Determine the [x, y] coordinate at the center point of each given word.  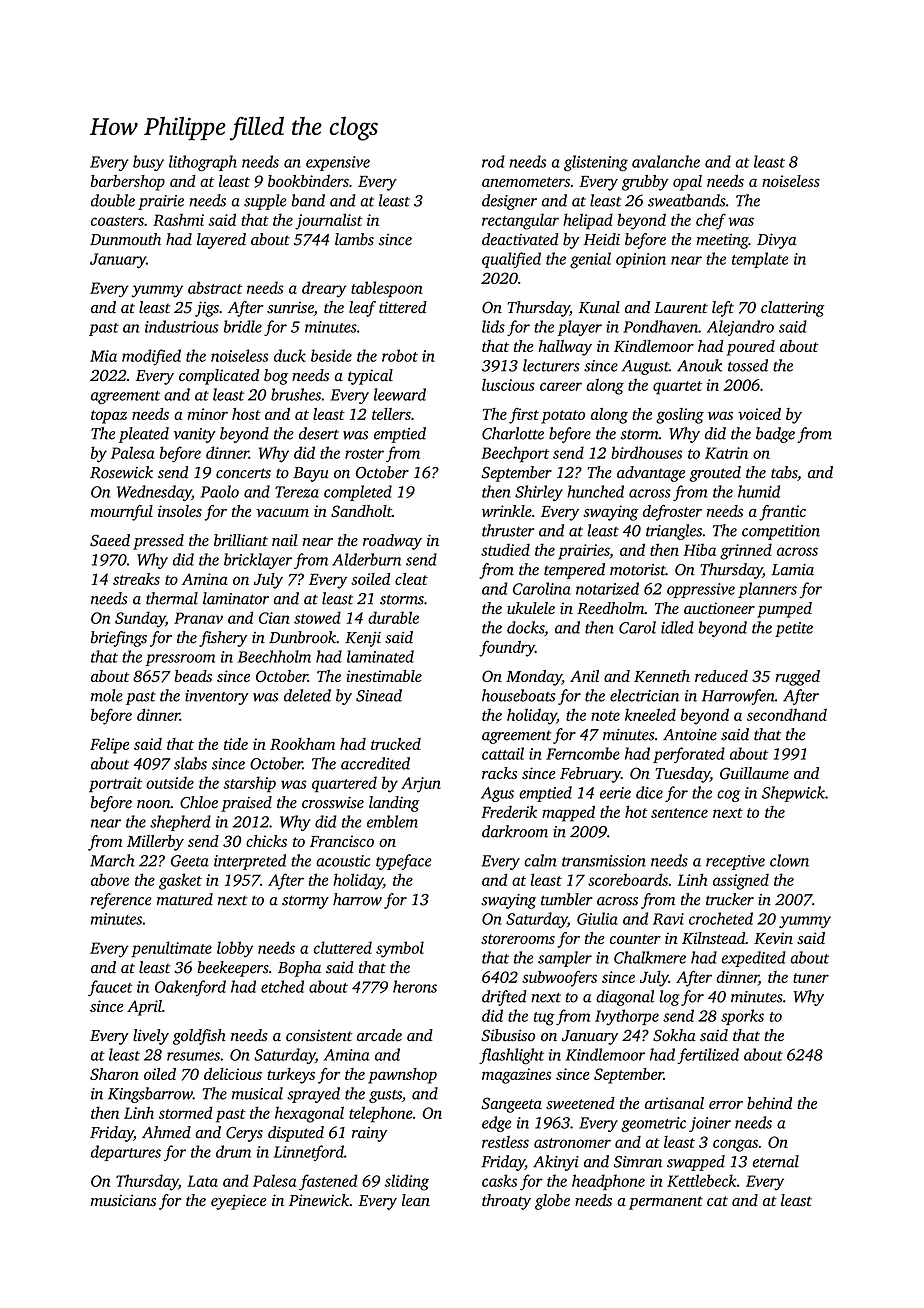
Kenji [363, 639]
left [723, 309]
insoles [180, 511]
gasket [180, 881]
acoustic [343, 861]
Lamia [792, 570]
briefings [119, 639]
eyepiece [239, 1202]
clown [789, 860]
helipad [588, 221]
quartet [677, 388]
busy [148, 163]
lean [416, 1200]
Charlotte [513, 433]
